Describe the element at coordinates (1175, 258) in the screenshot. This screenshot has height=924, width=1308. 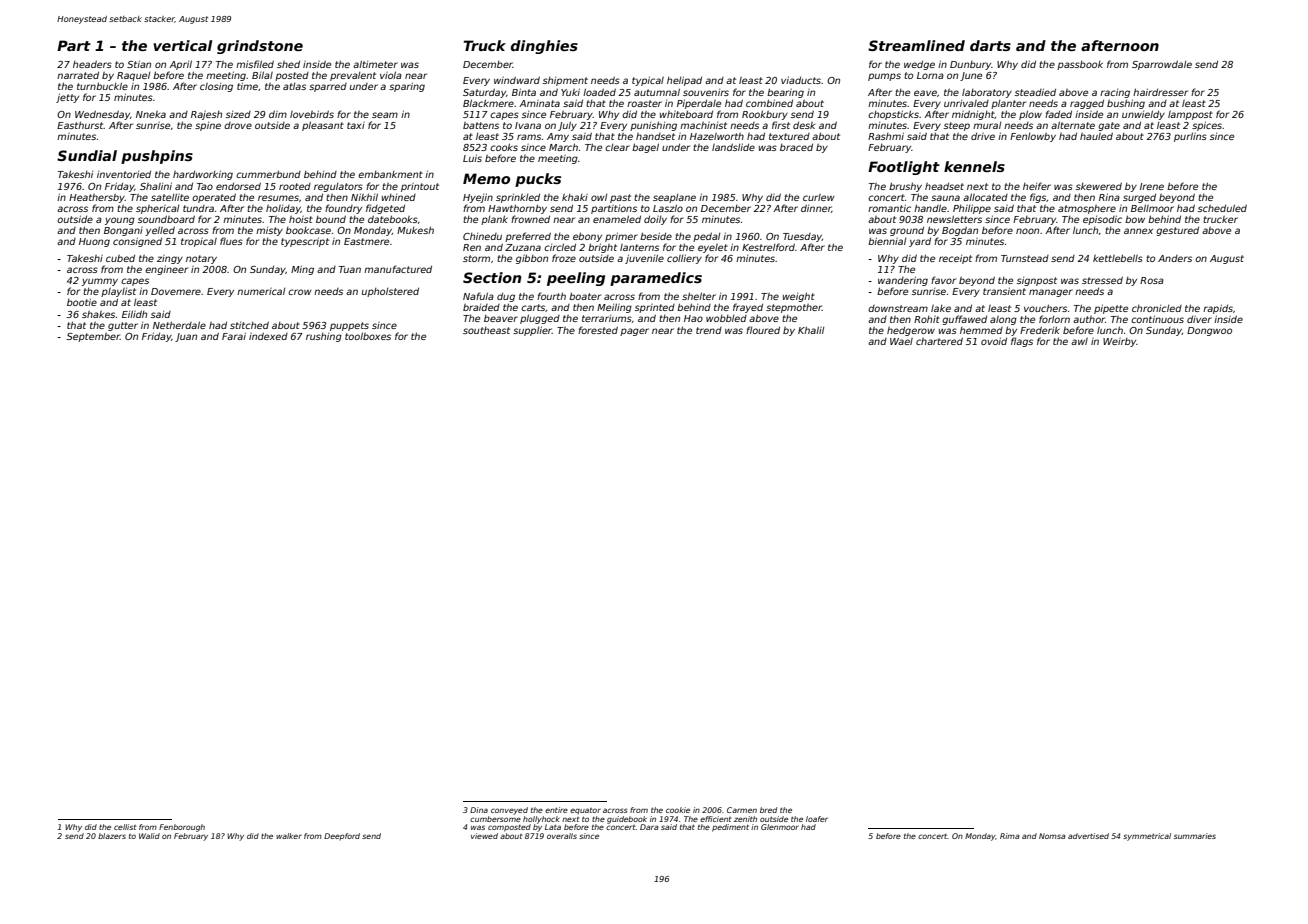
I see `Anders` at that location.
